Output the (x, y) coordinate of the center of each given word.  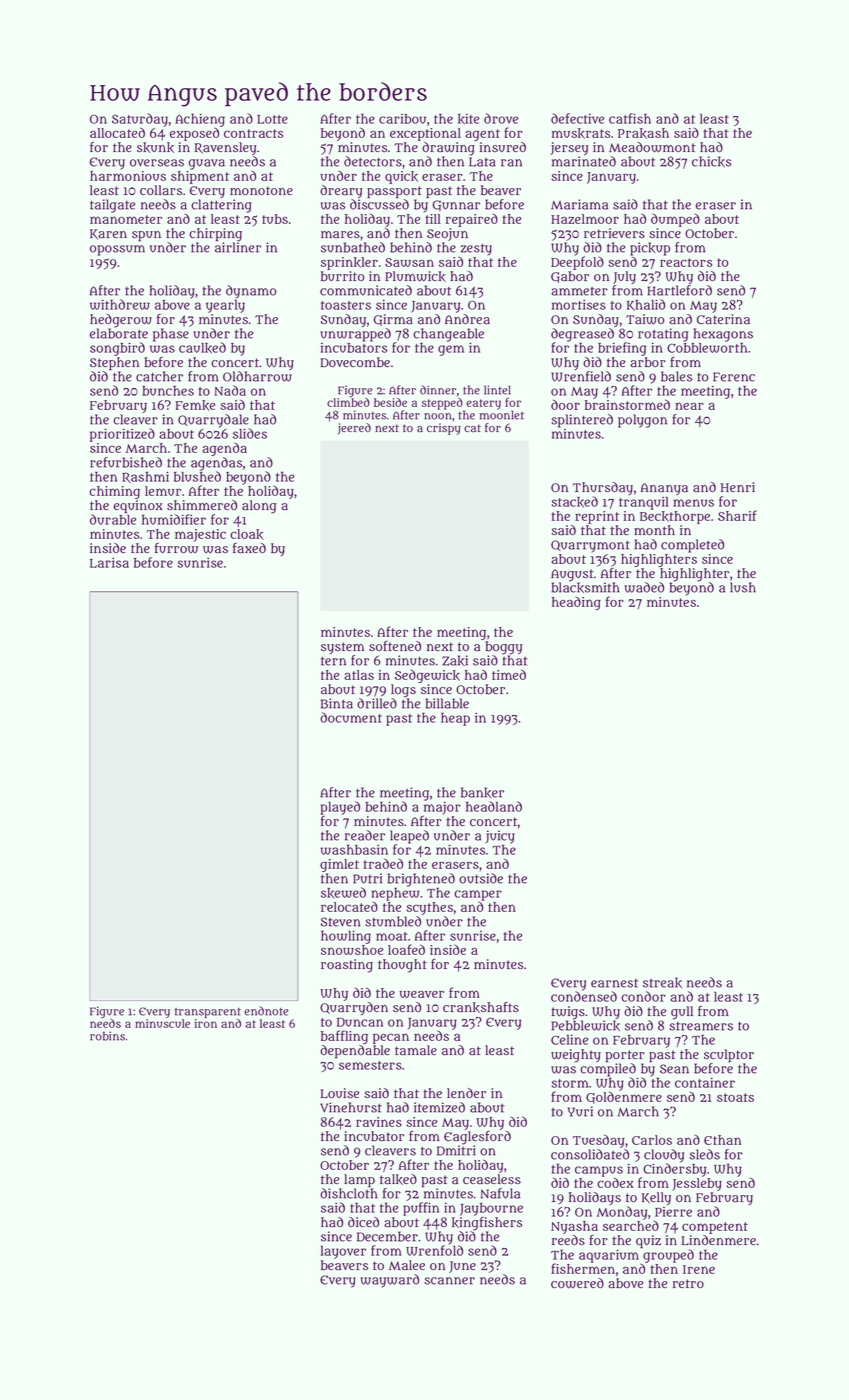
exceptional (425, 134)
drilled (377, 703)
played (340, 808)
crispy (444, 429)
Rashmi (145, 477)
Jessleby (697, 1184)
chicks (711, 161)
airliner (238, 247)
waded (644, 587)
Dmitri (456, 1150)
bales (676, 376)
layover (343, 1252)
